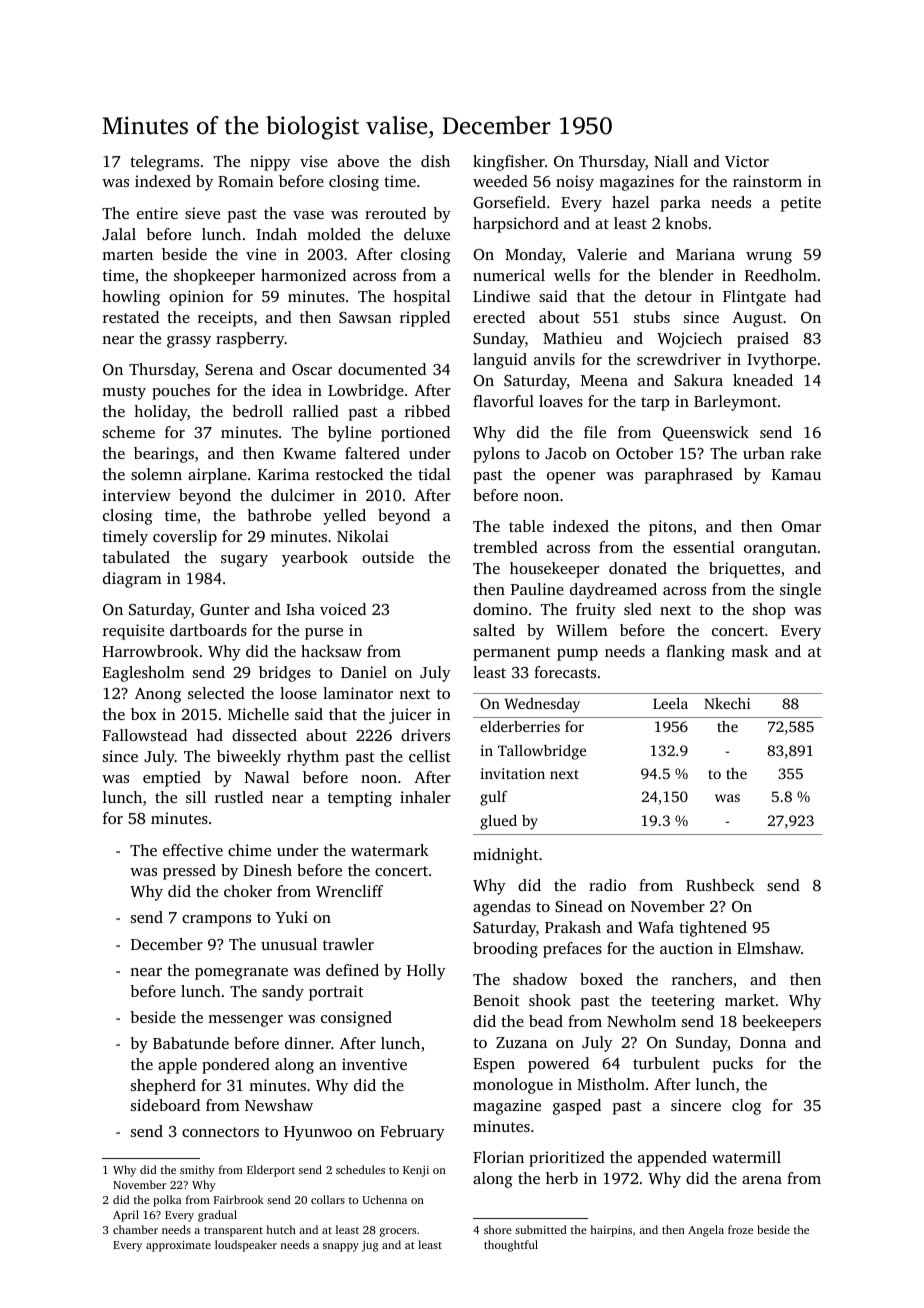 The width and height of the screenshot is (924, 1308). I want to click on Angela, so click(706, 1231).
